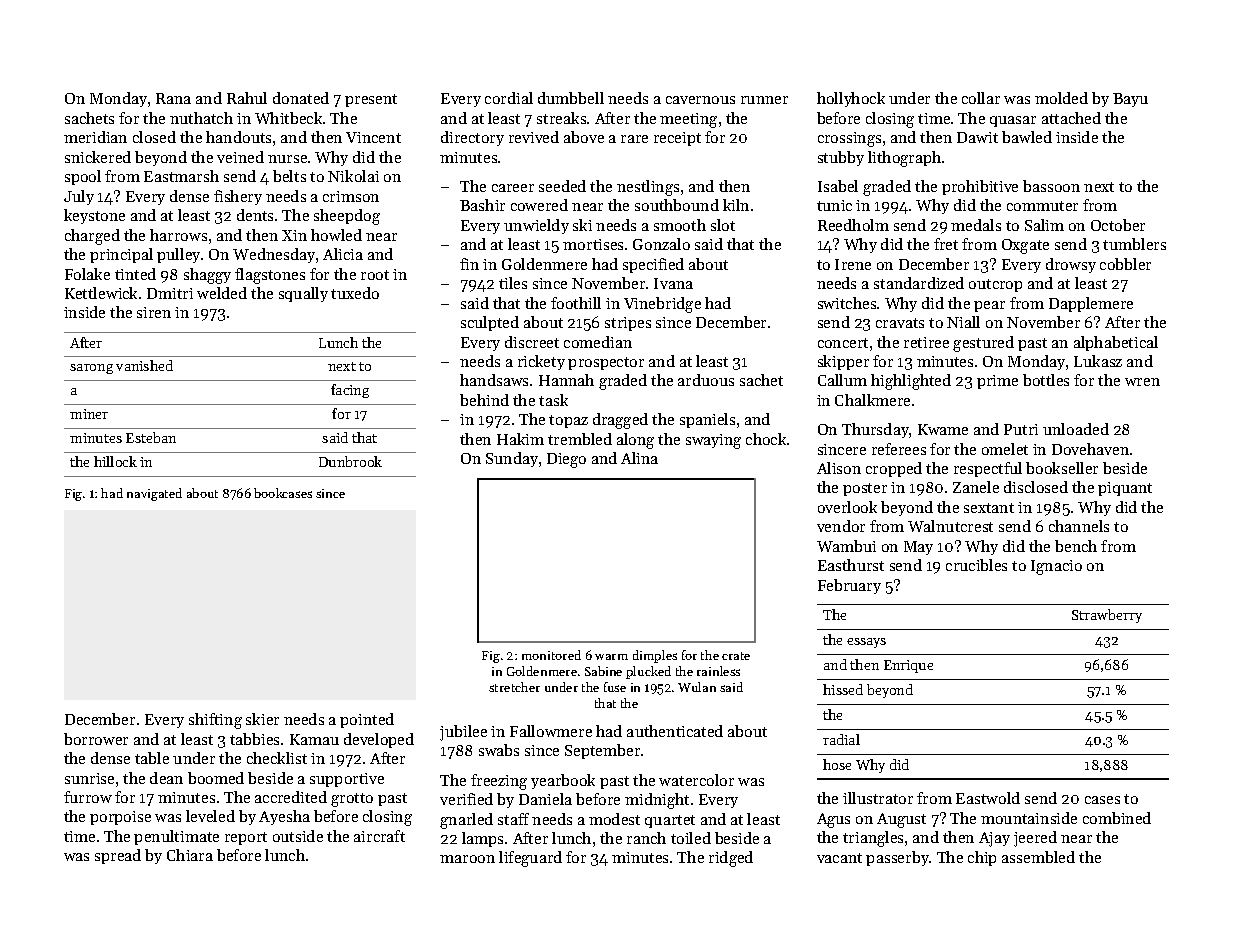  Describe the element at coordinates (351, 196) in the page. I see `crimson` at that location.
